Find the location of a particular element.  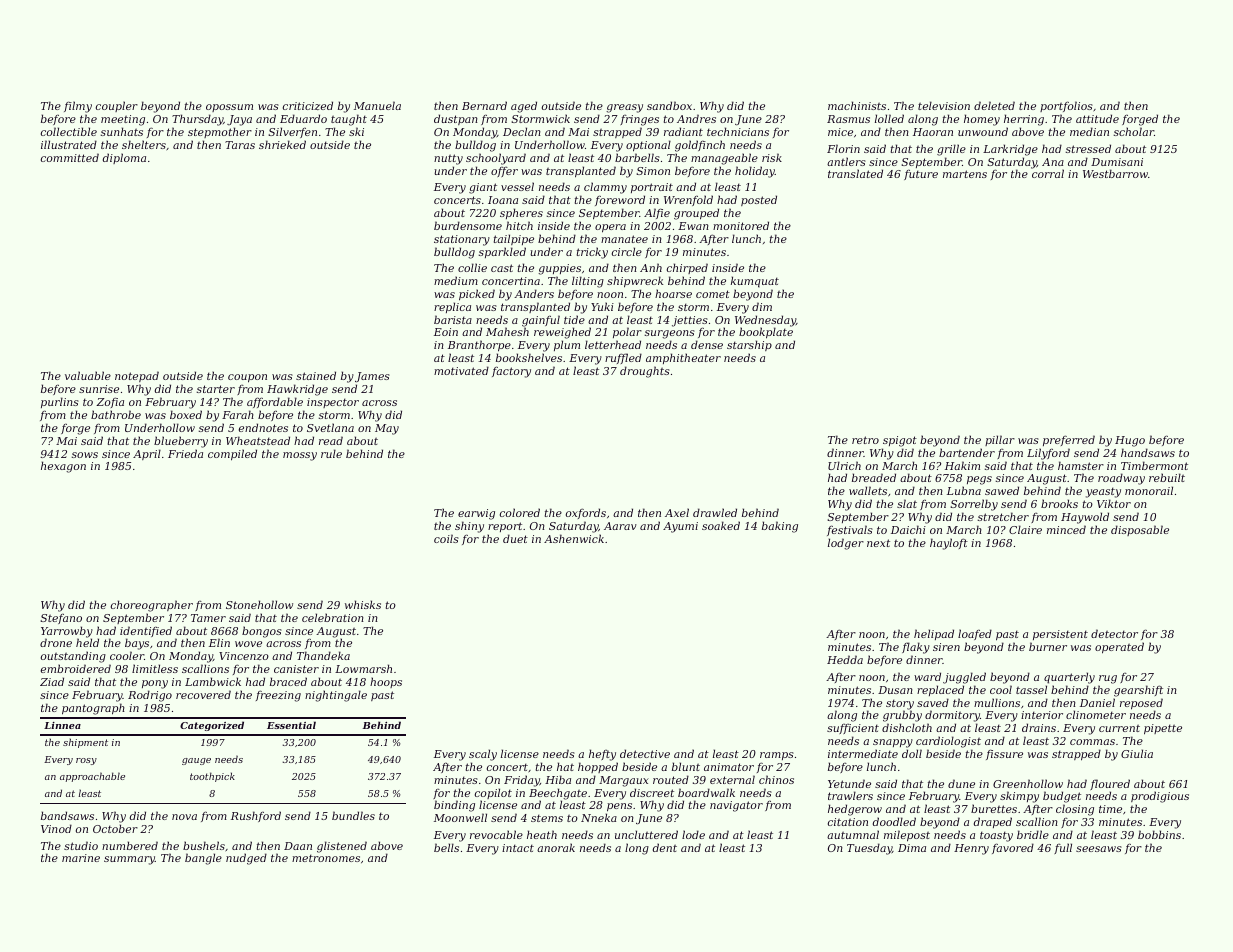

polar is located at coordinates (627, 332).
